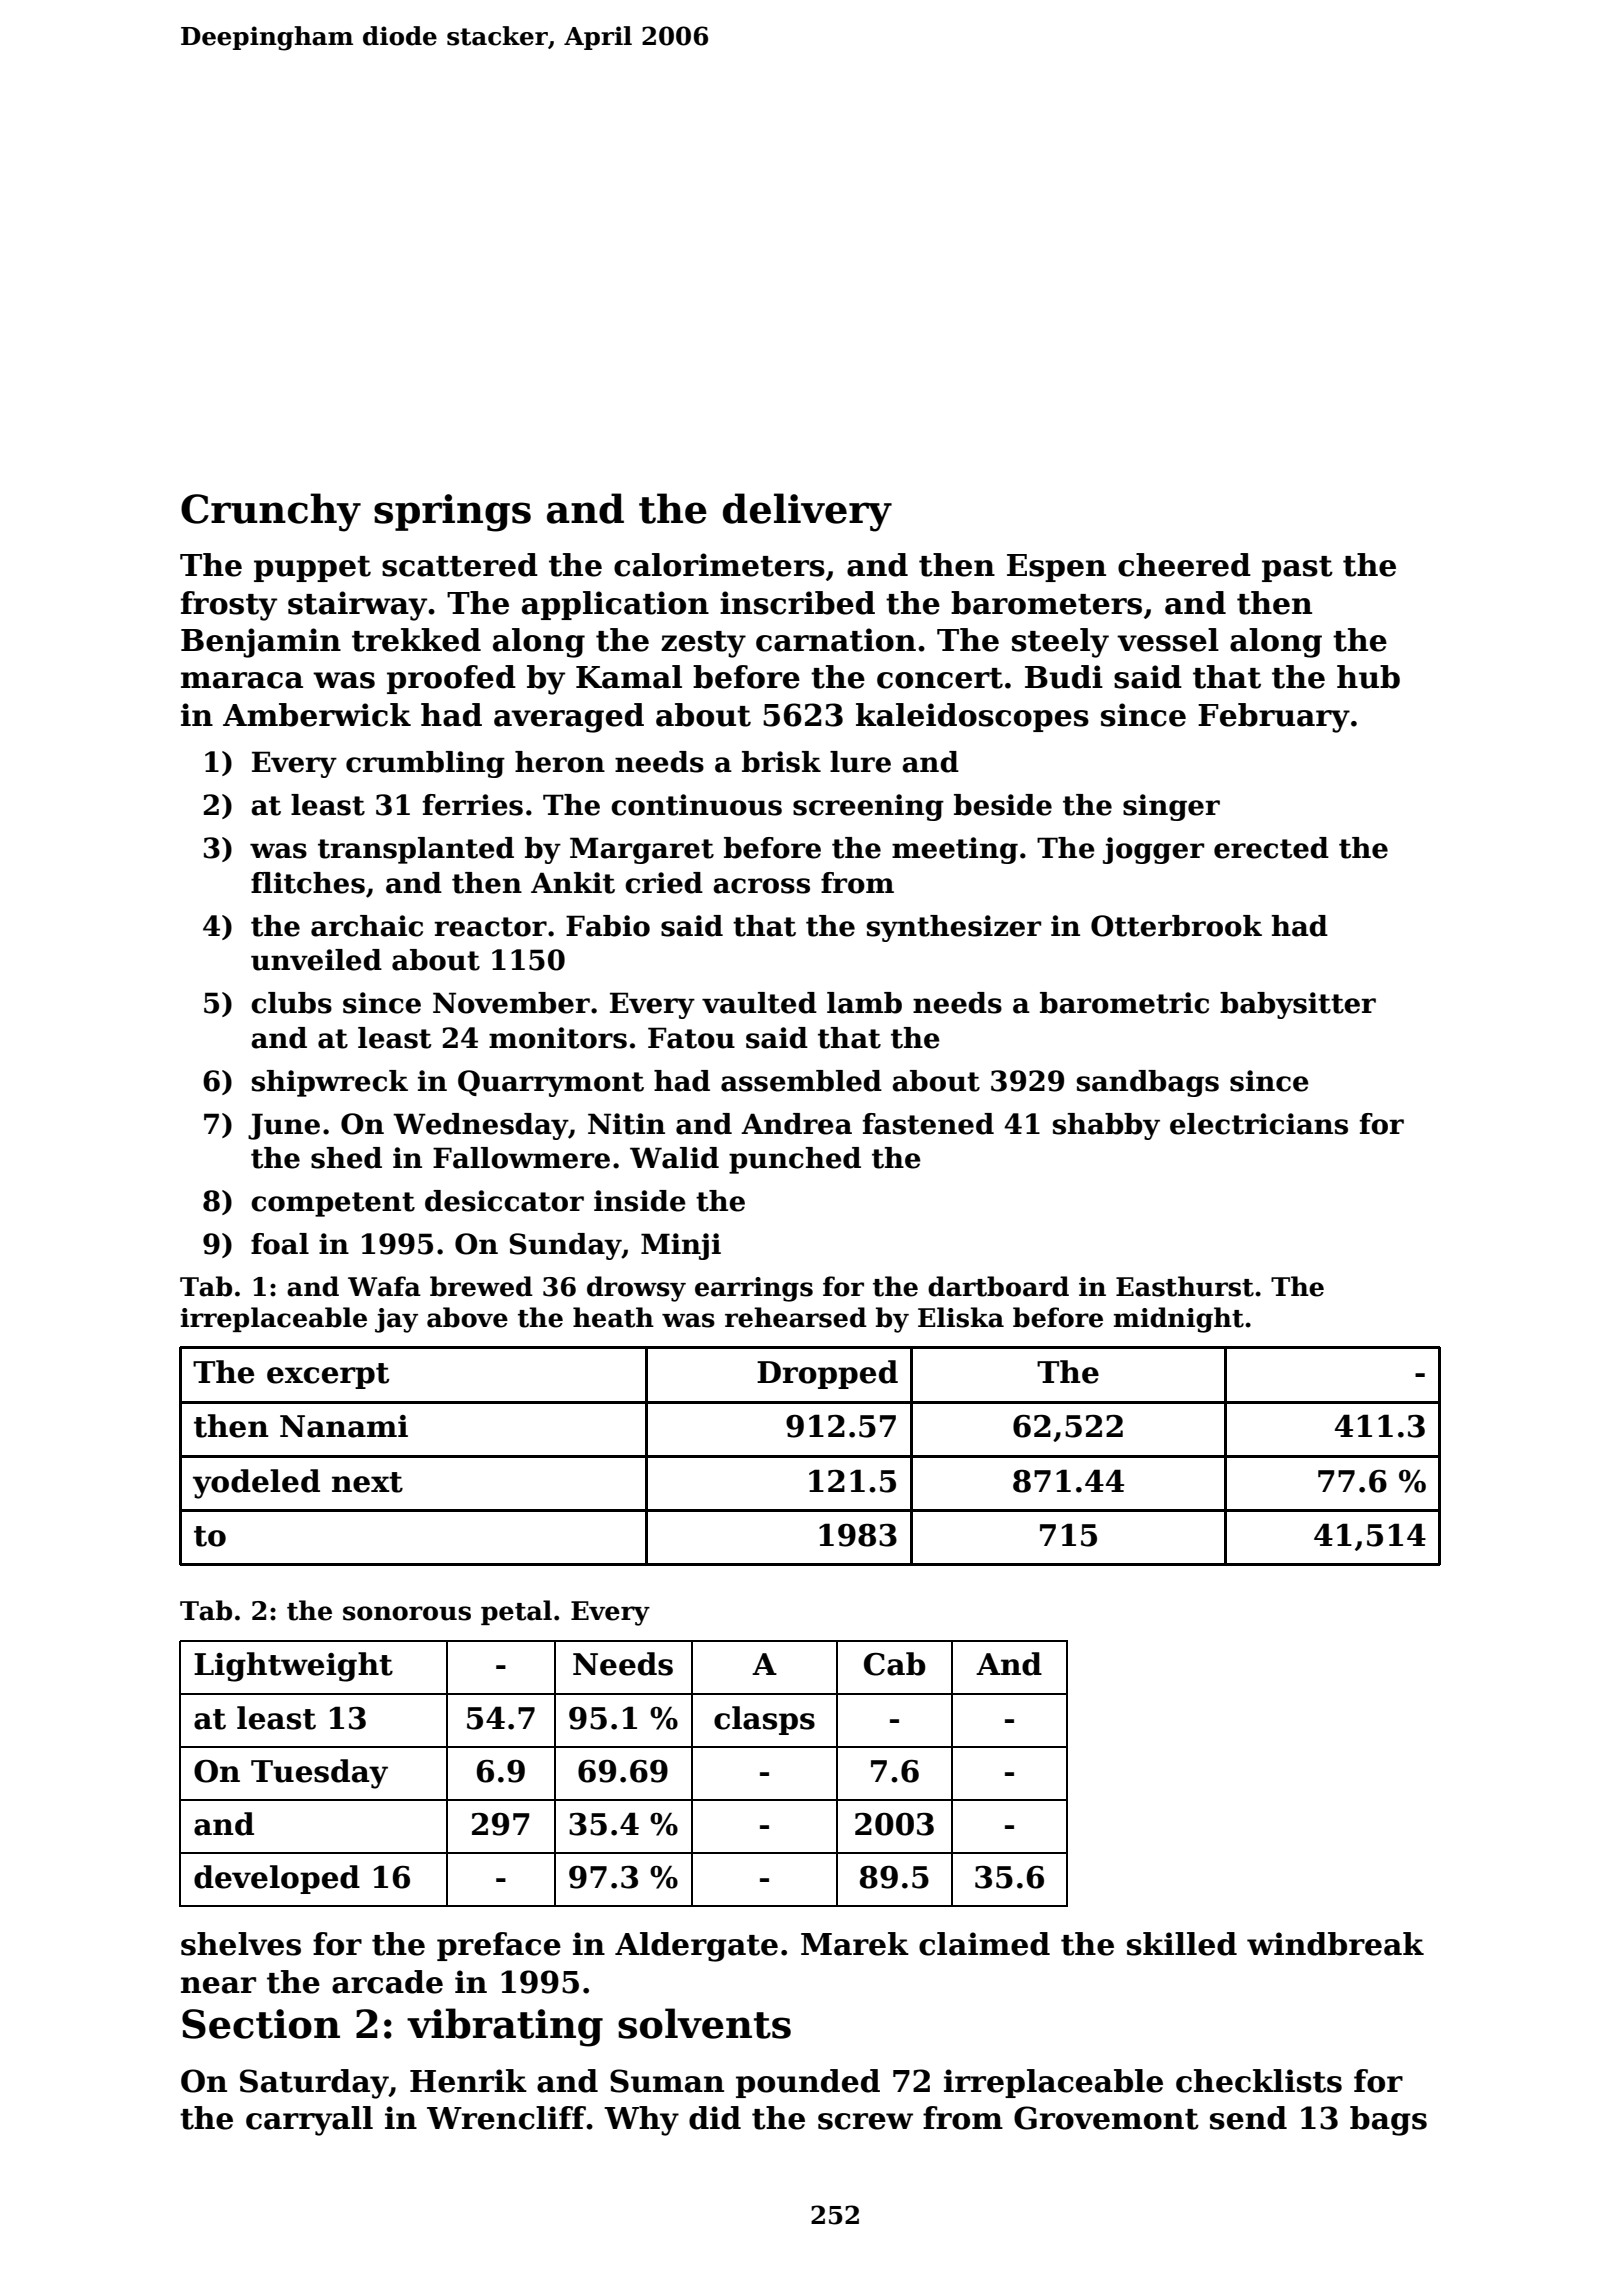  I want to click on Budi, so click(1064, 677).
